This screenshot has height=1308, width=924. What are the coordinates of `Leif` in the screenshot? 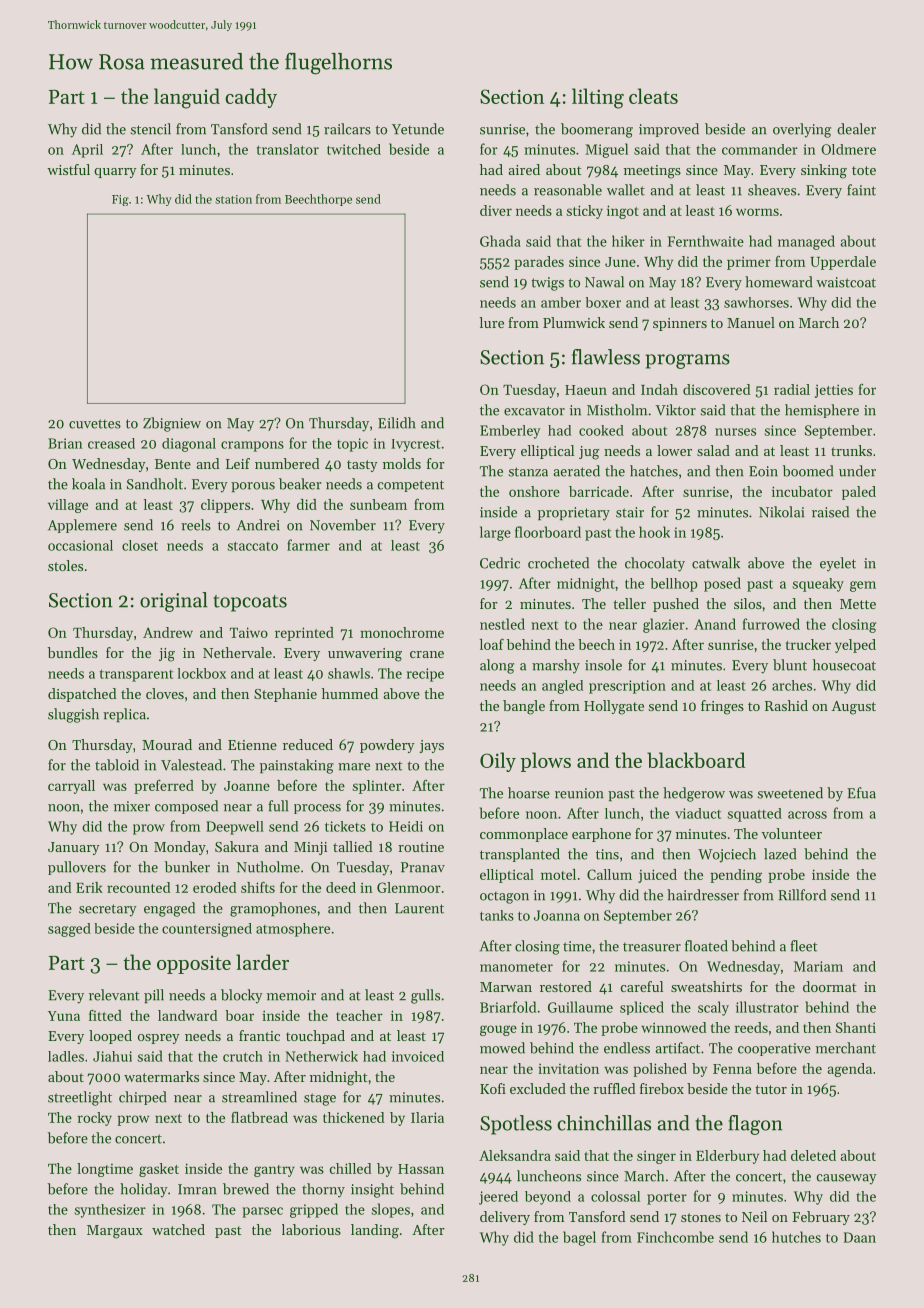 It's located at (238, 463).
